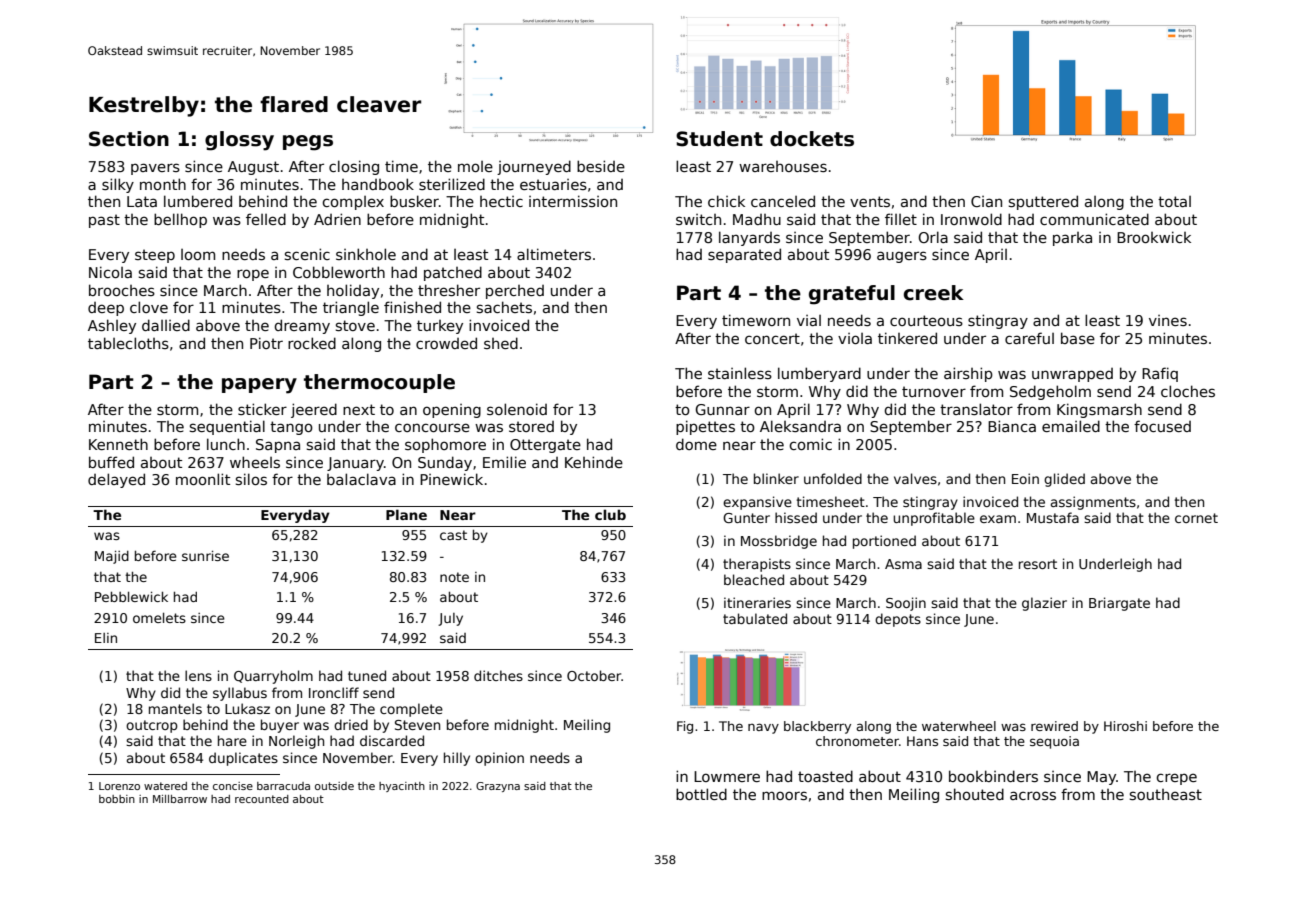 This screenshot has width=1308, height=924. What do you see at coordinates (701, 794) in the screenshot?
I see `bottled` at bounding box center [701, 794].
